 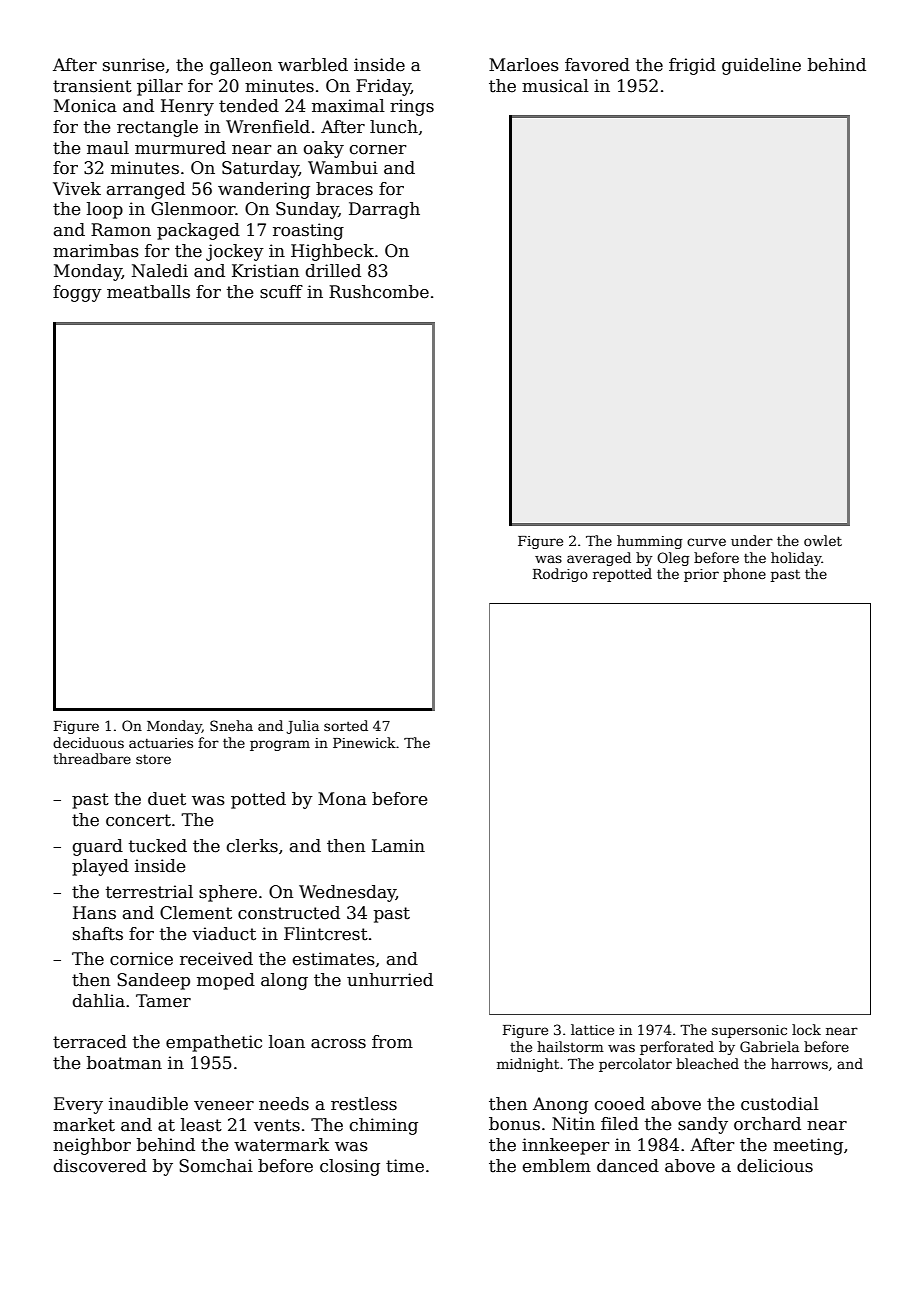 What do you see at coordinates (133, 65) in the screenshot?
I see `sunrise` at bounding box center [133, 65].
